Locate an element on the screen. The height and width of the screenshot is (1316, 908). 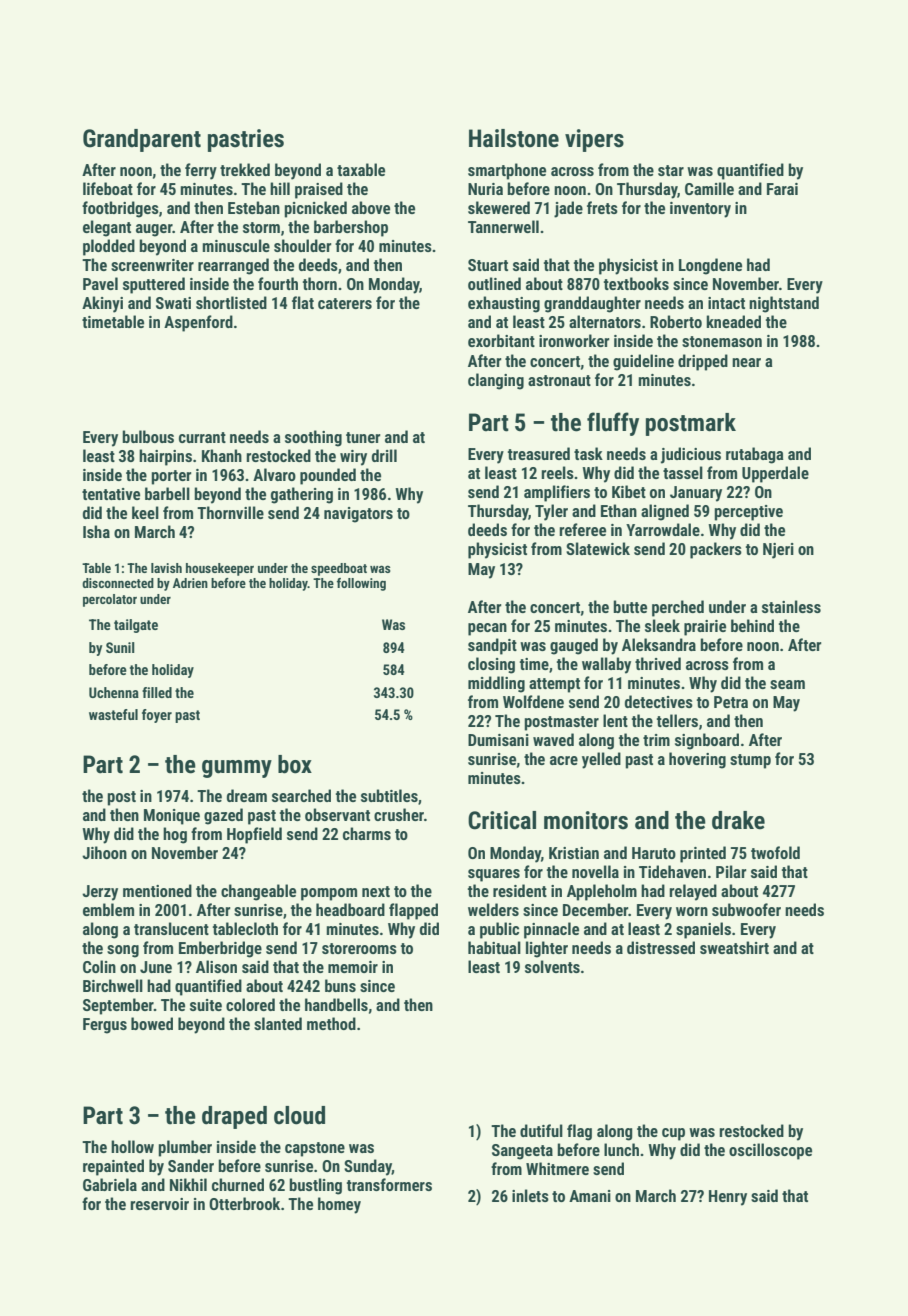
tellers is located at coordinates (677, 720).
